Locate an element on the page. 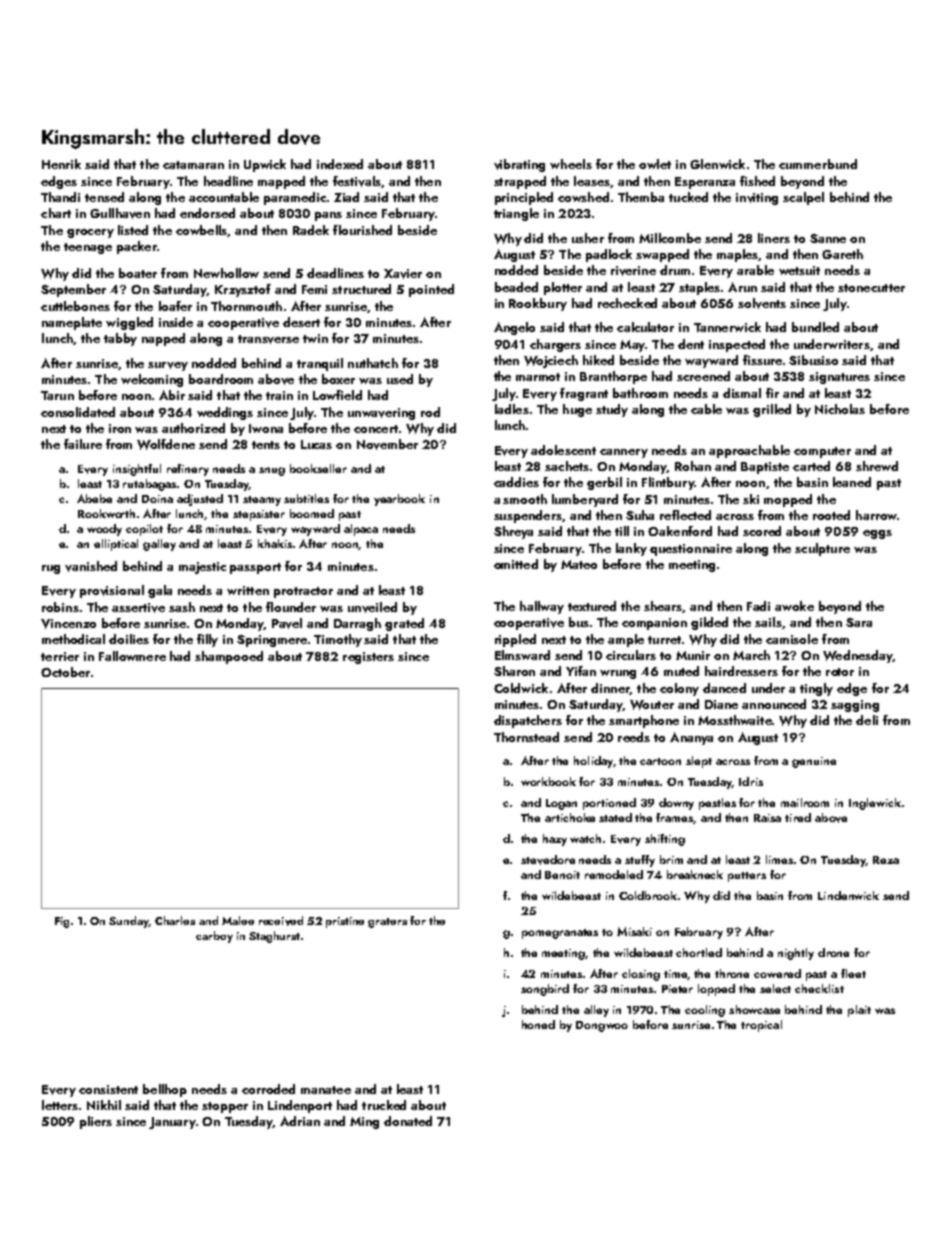 This image has width=952, height=1233. deli is located at coordinates (867, 720).
